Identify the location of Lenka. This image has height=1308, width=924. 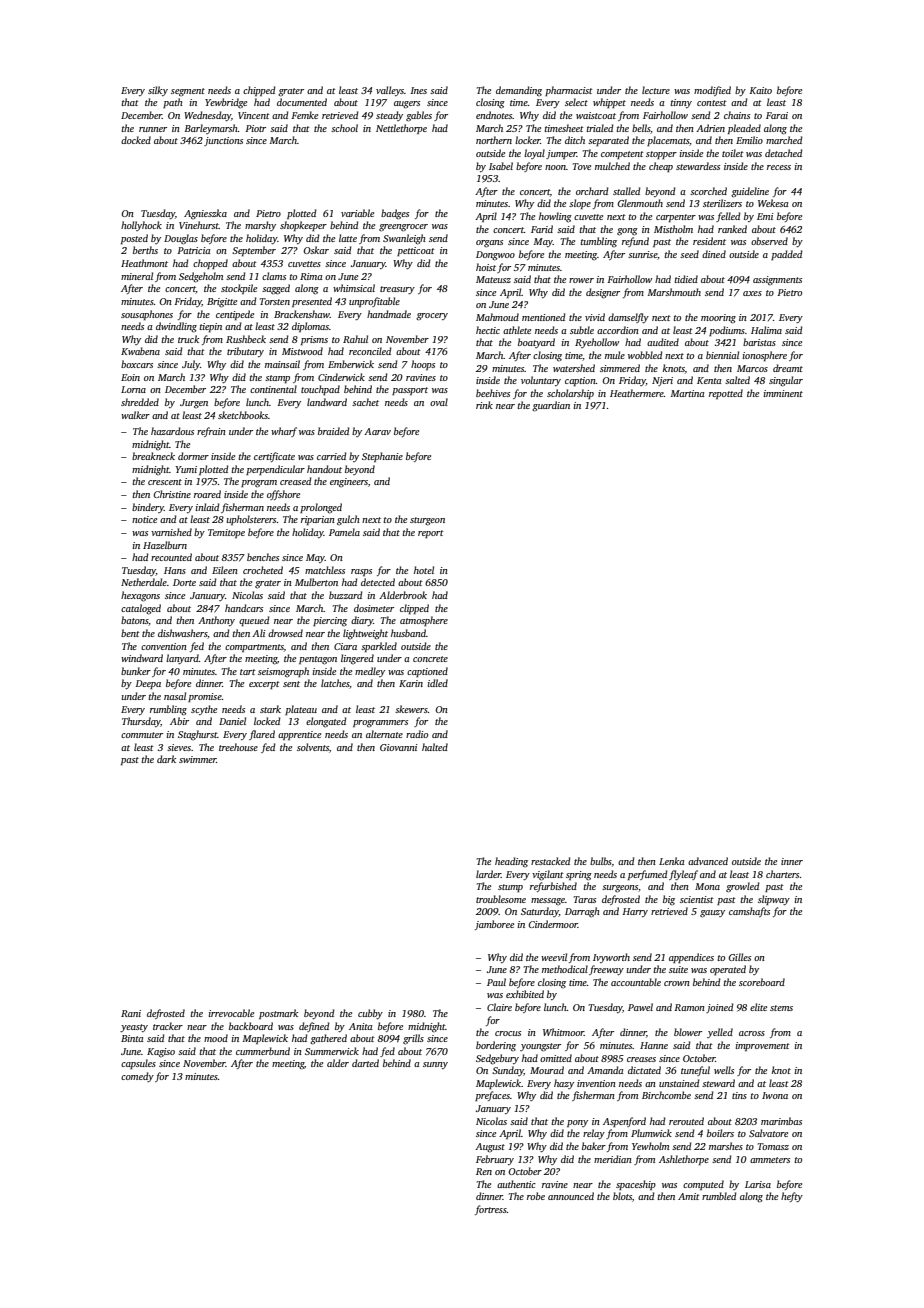
(671, 861).
